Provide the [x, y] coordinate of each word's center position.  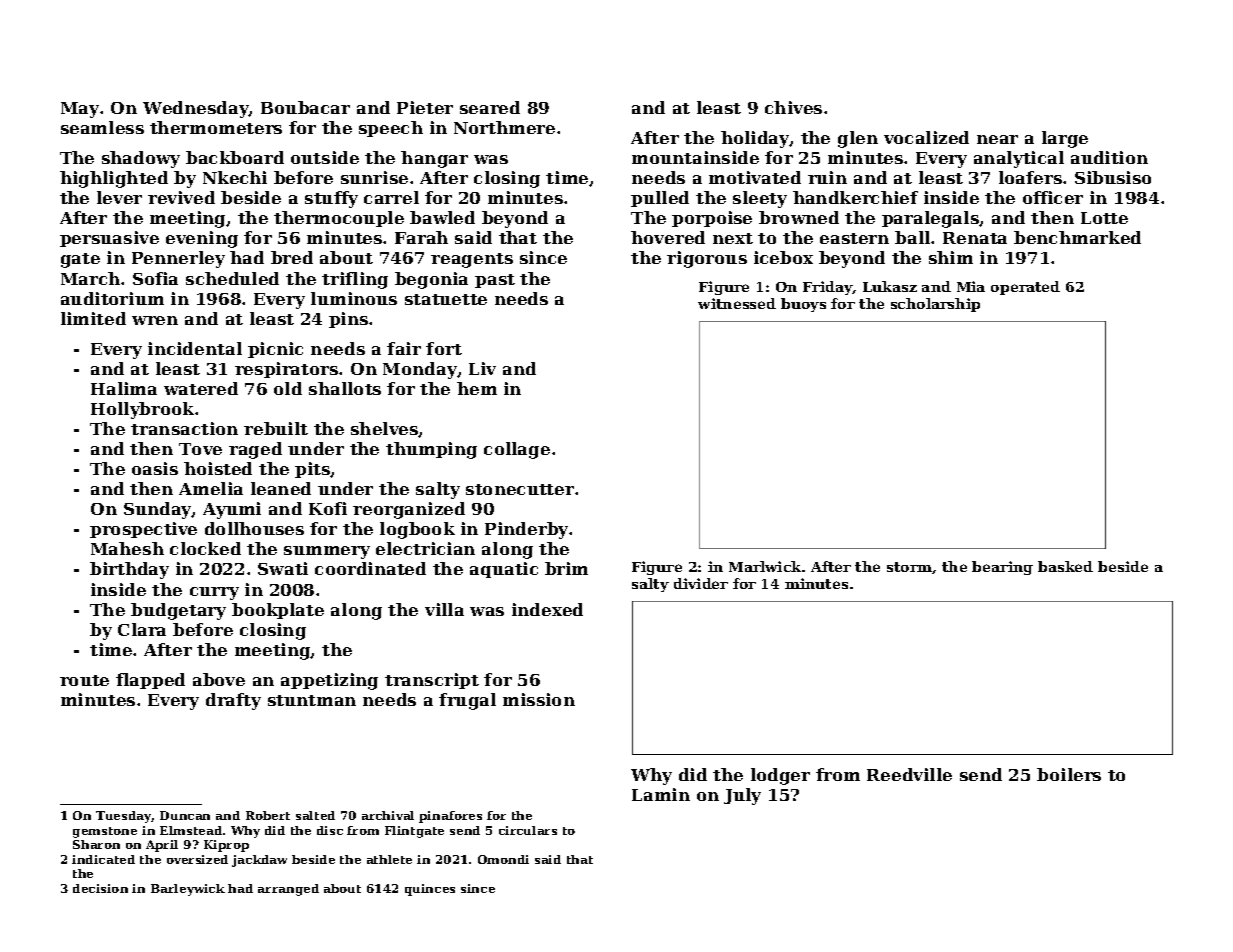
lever [119, 197]
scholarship [935, 305]
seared [490, 107]
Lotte [1104, 218]
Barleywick [188, 890]
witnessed [737, 303]
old [288, 388]
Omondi [503, 859]
